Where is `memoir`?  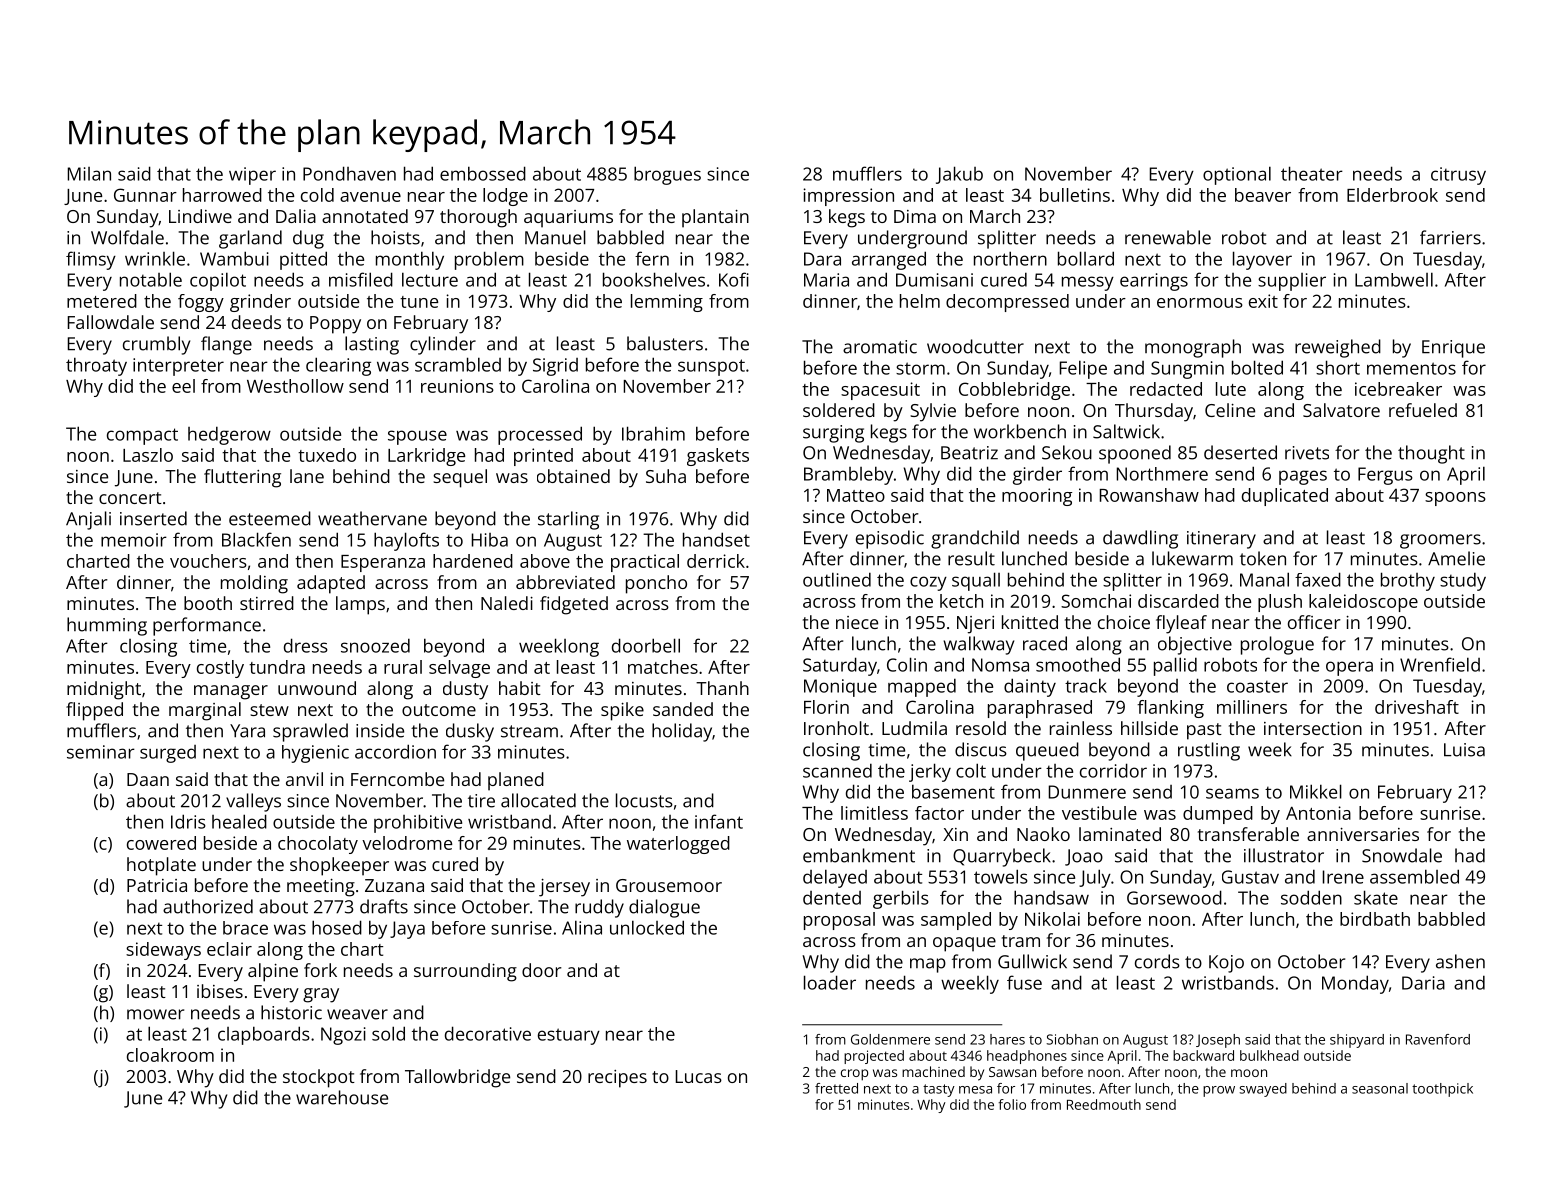
memoir is located at coordinates (134, 540).
